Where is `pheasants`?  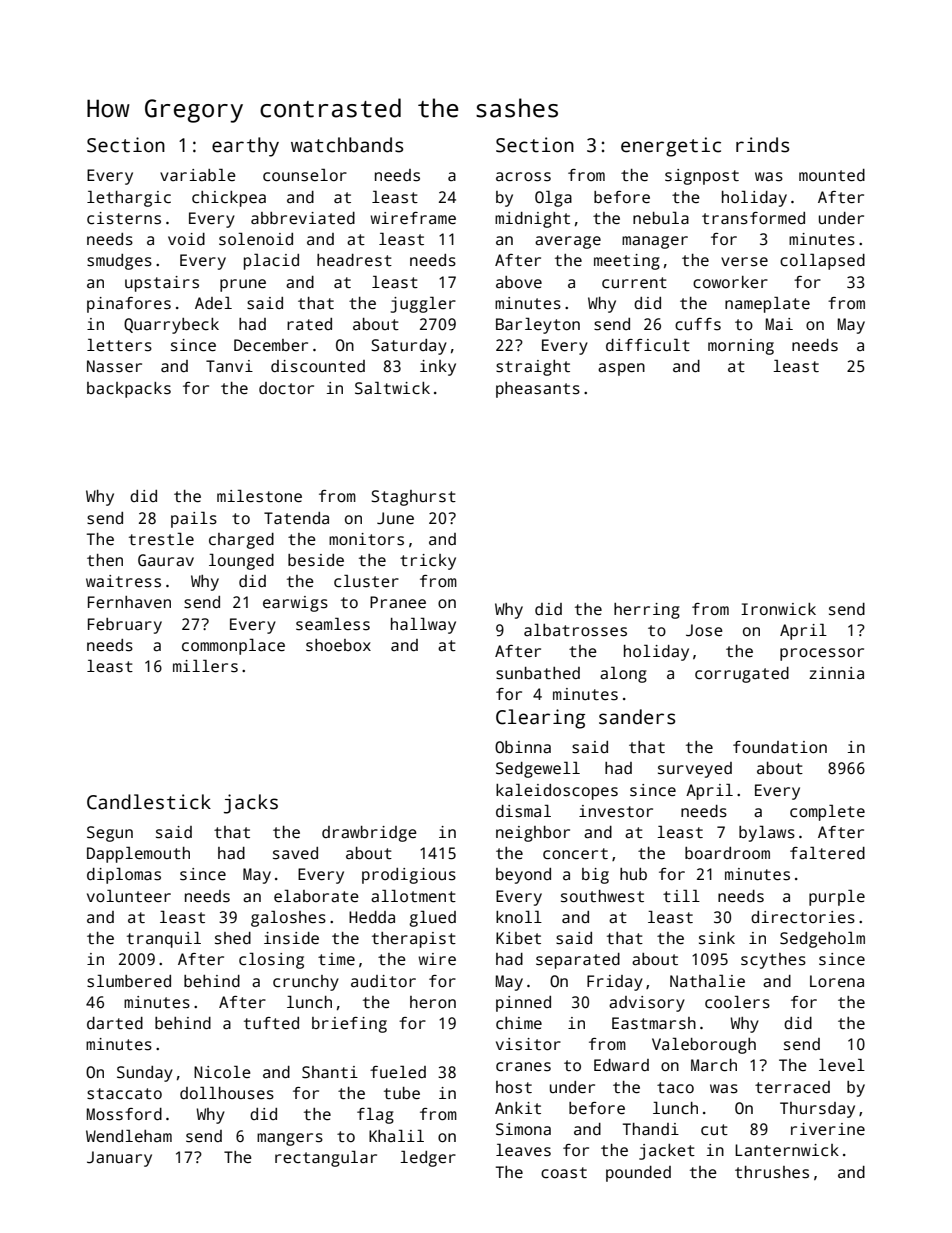 pheasants is located at coordinates (538, 390).
